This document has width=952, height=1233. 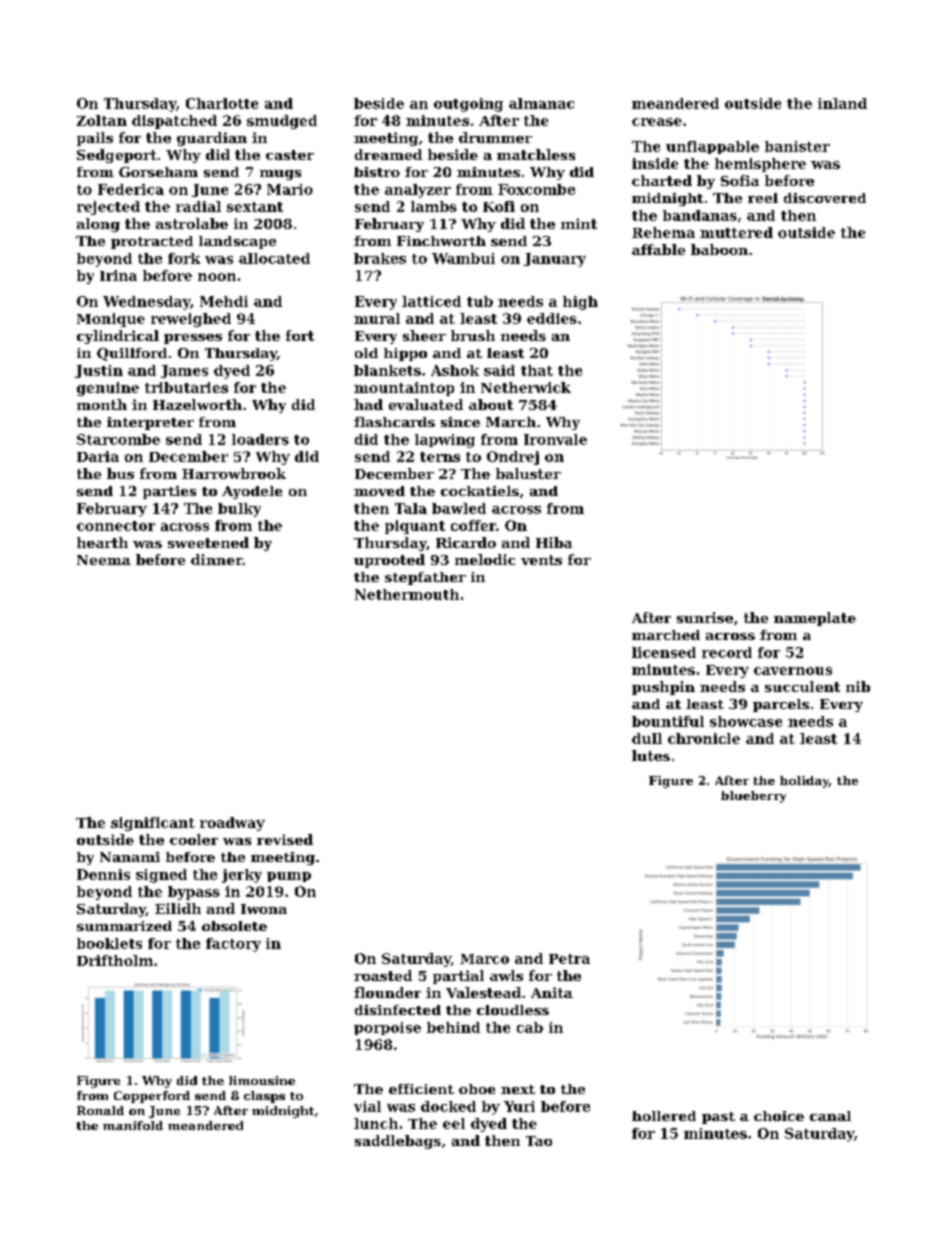 What do you see at coordinates (842, 103) in the document?
I see `inland` at bounding box center [842, 103].
